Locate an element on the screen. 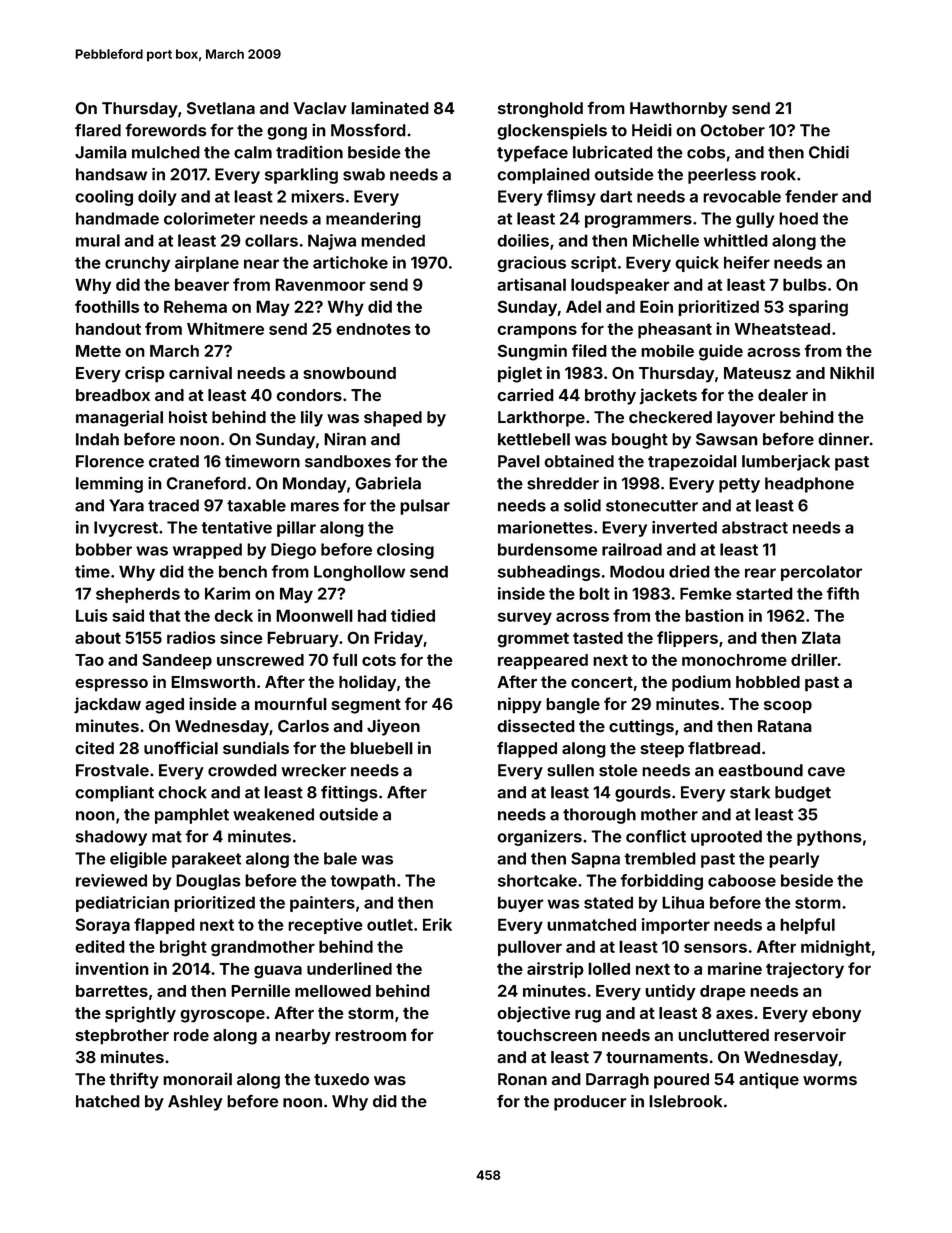 The image size is (952, 1233). receptive is located at coordinates (325, 926).
